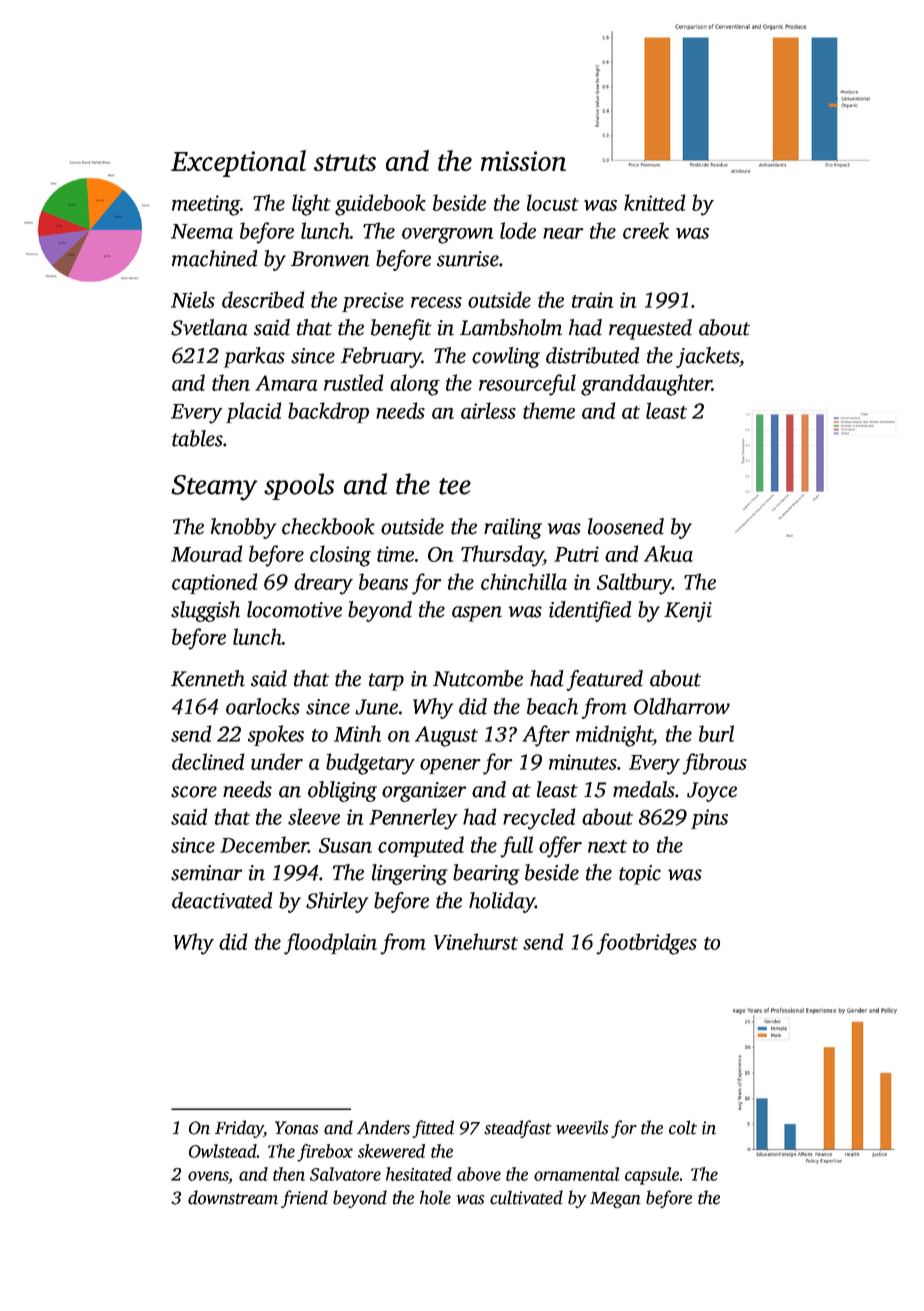  Describe the element at coordinates (391, 1151) in the screenshot. I see `skewered` at that location.
